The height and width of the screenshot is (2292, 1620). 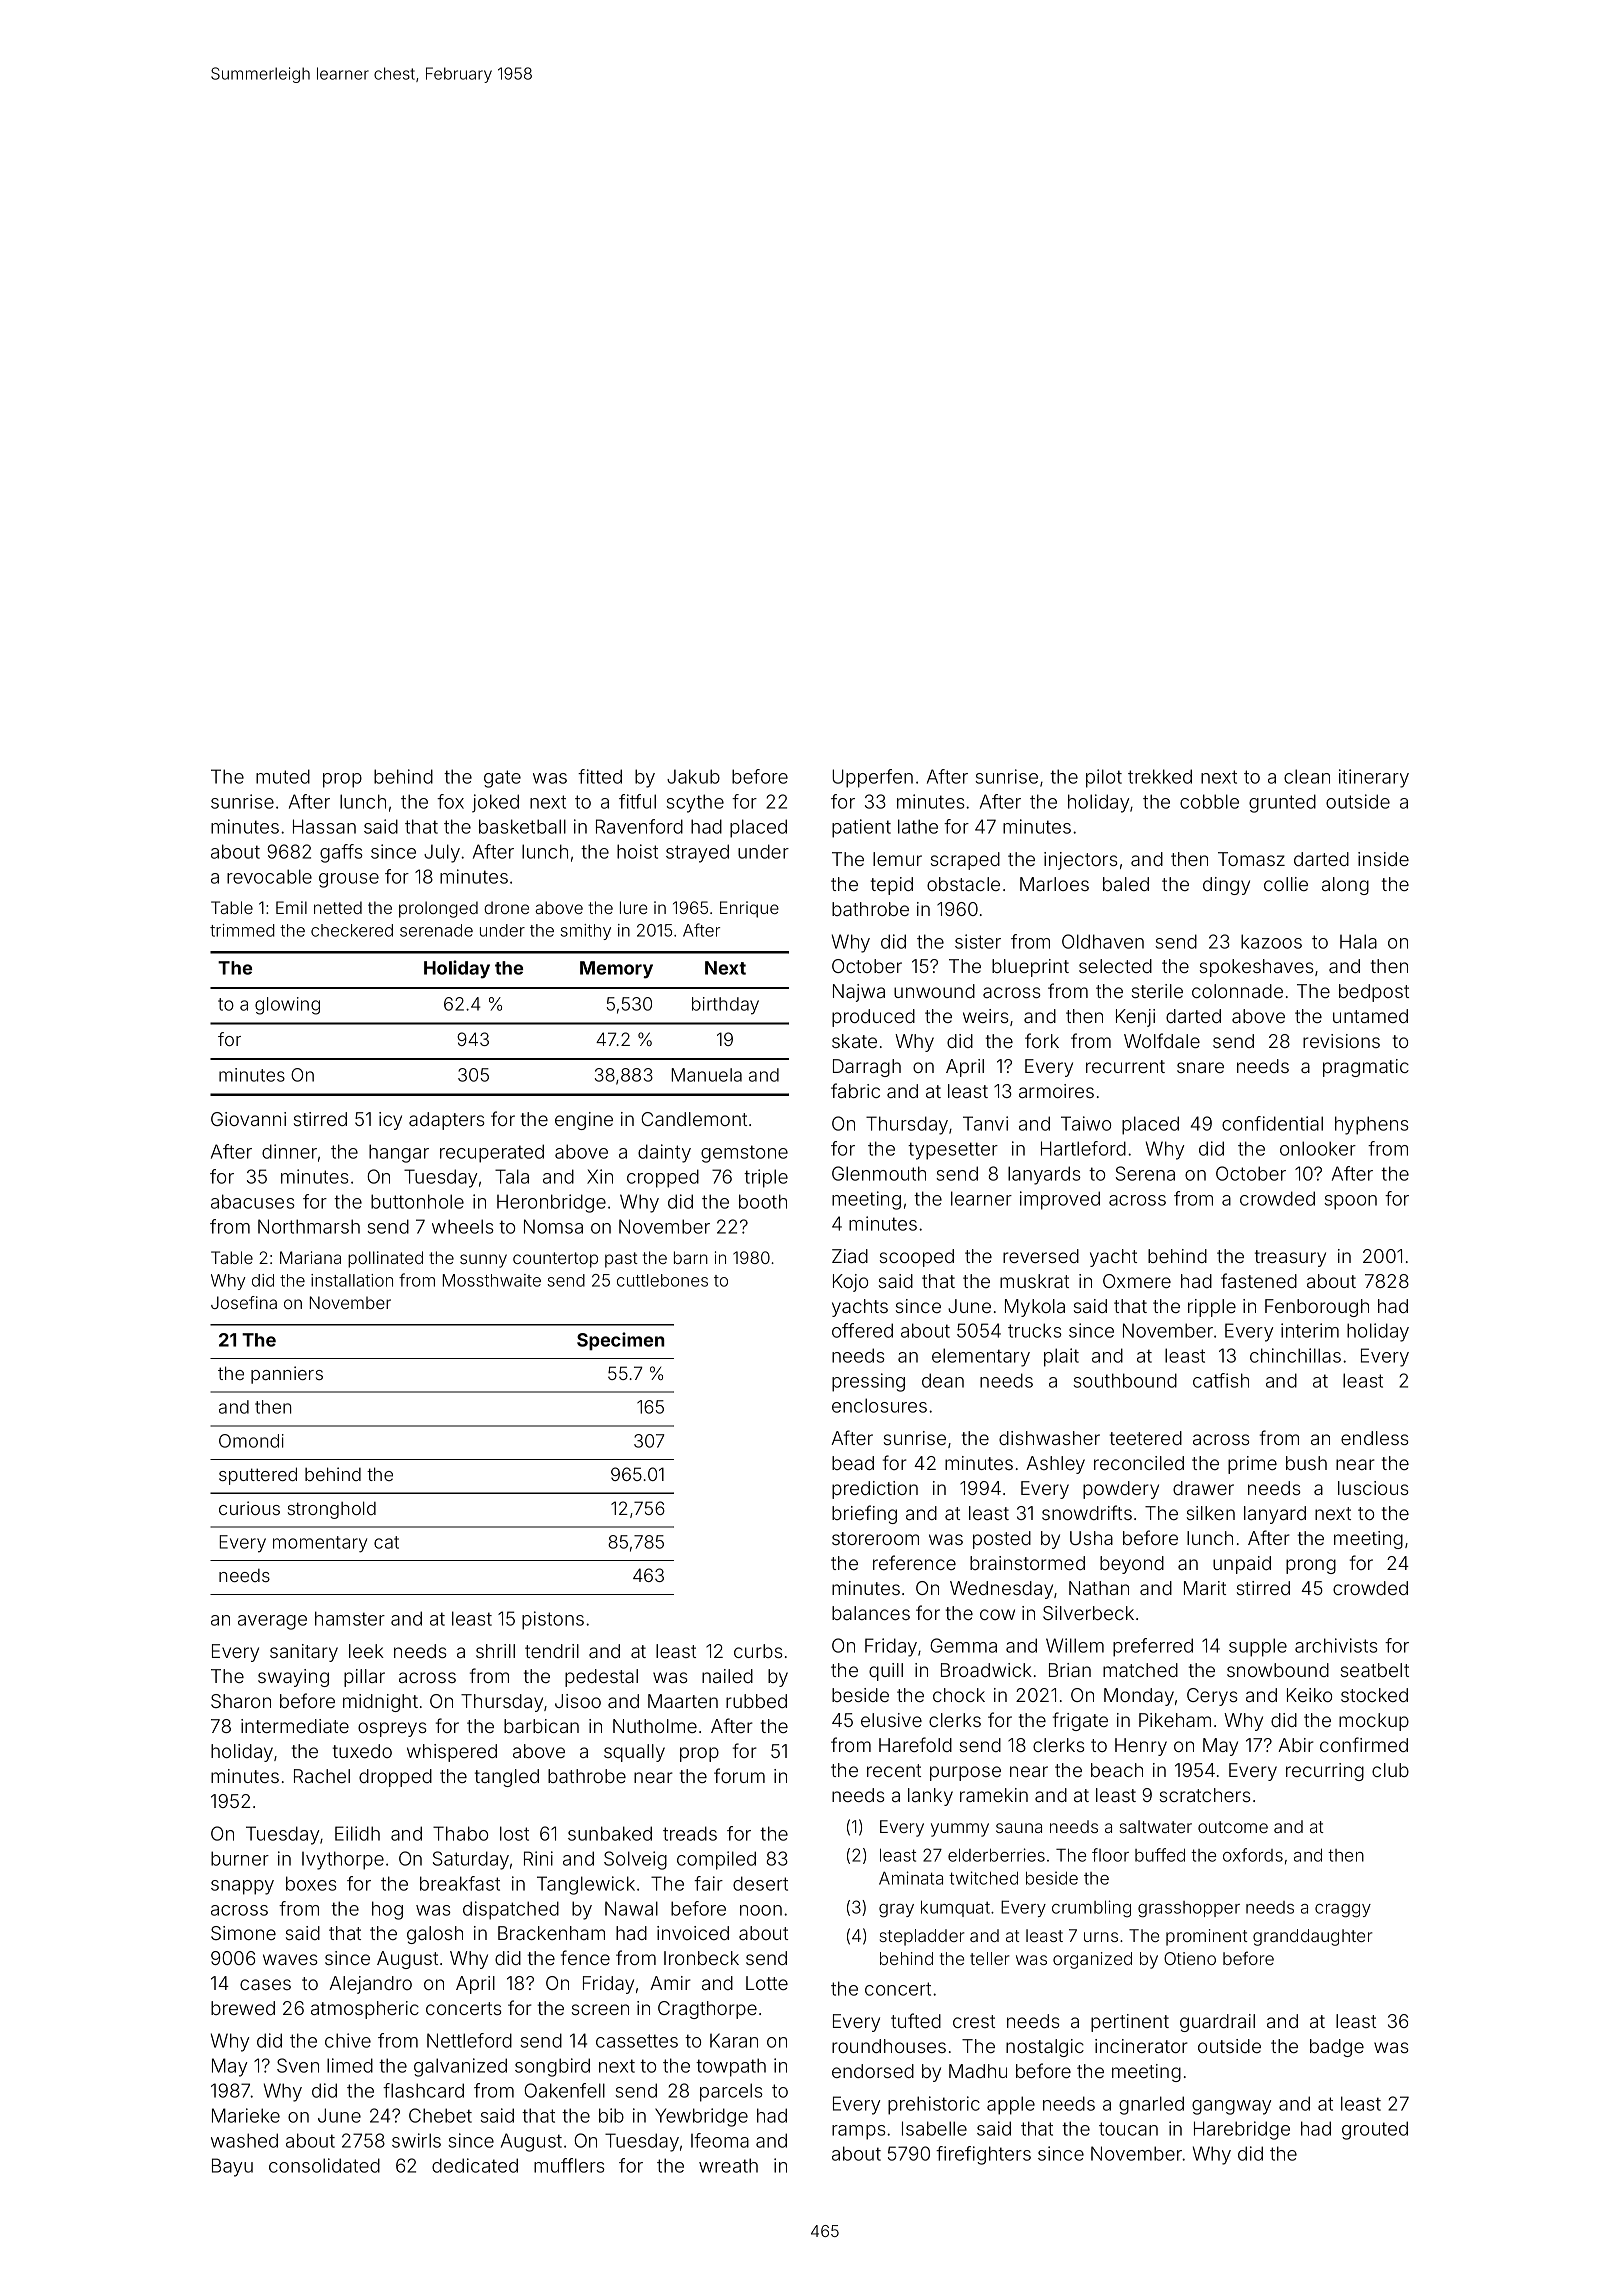 I want to click on Cerys, so click(x=1212, y=1697).
